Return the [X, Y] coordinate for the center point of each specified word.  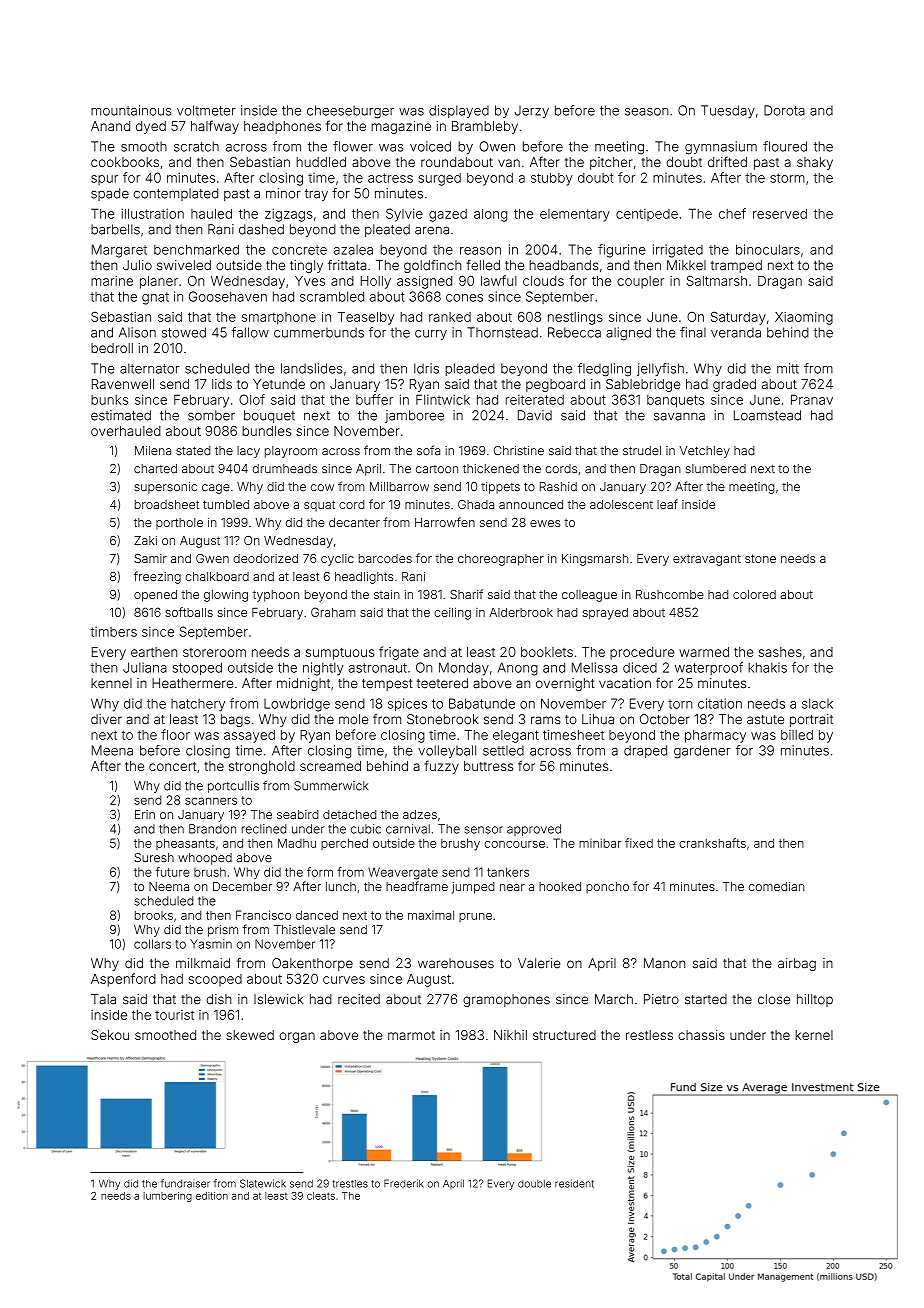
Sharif [466, 594]
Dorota [784, 110]
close [774, 999]
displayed [459, 111]
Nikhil [510, 1035]
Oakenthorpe [312, 964]
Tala [103, 999]
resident [574, 1183]
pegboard [555, 385]
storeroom [214, 652]
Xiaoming [804, 318]
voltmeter [206, 110]
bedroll [112, 348]
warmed [704, 652]
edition [212, 1196]
